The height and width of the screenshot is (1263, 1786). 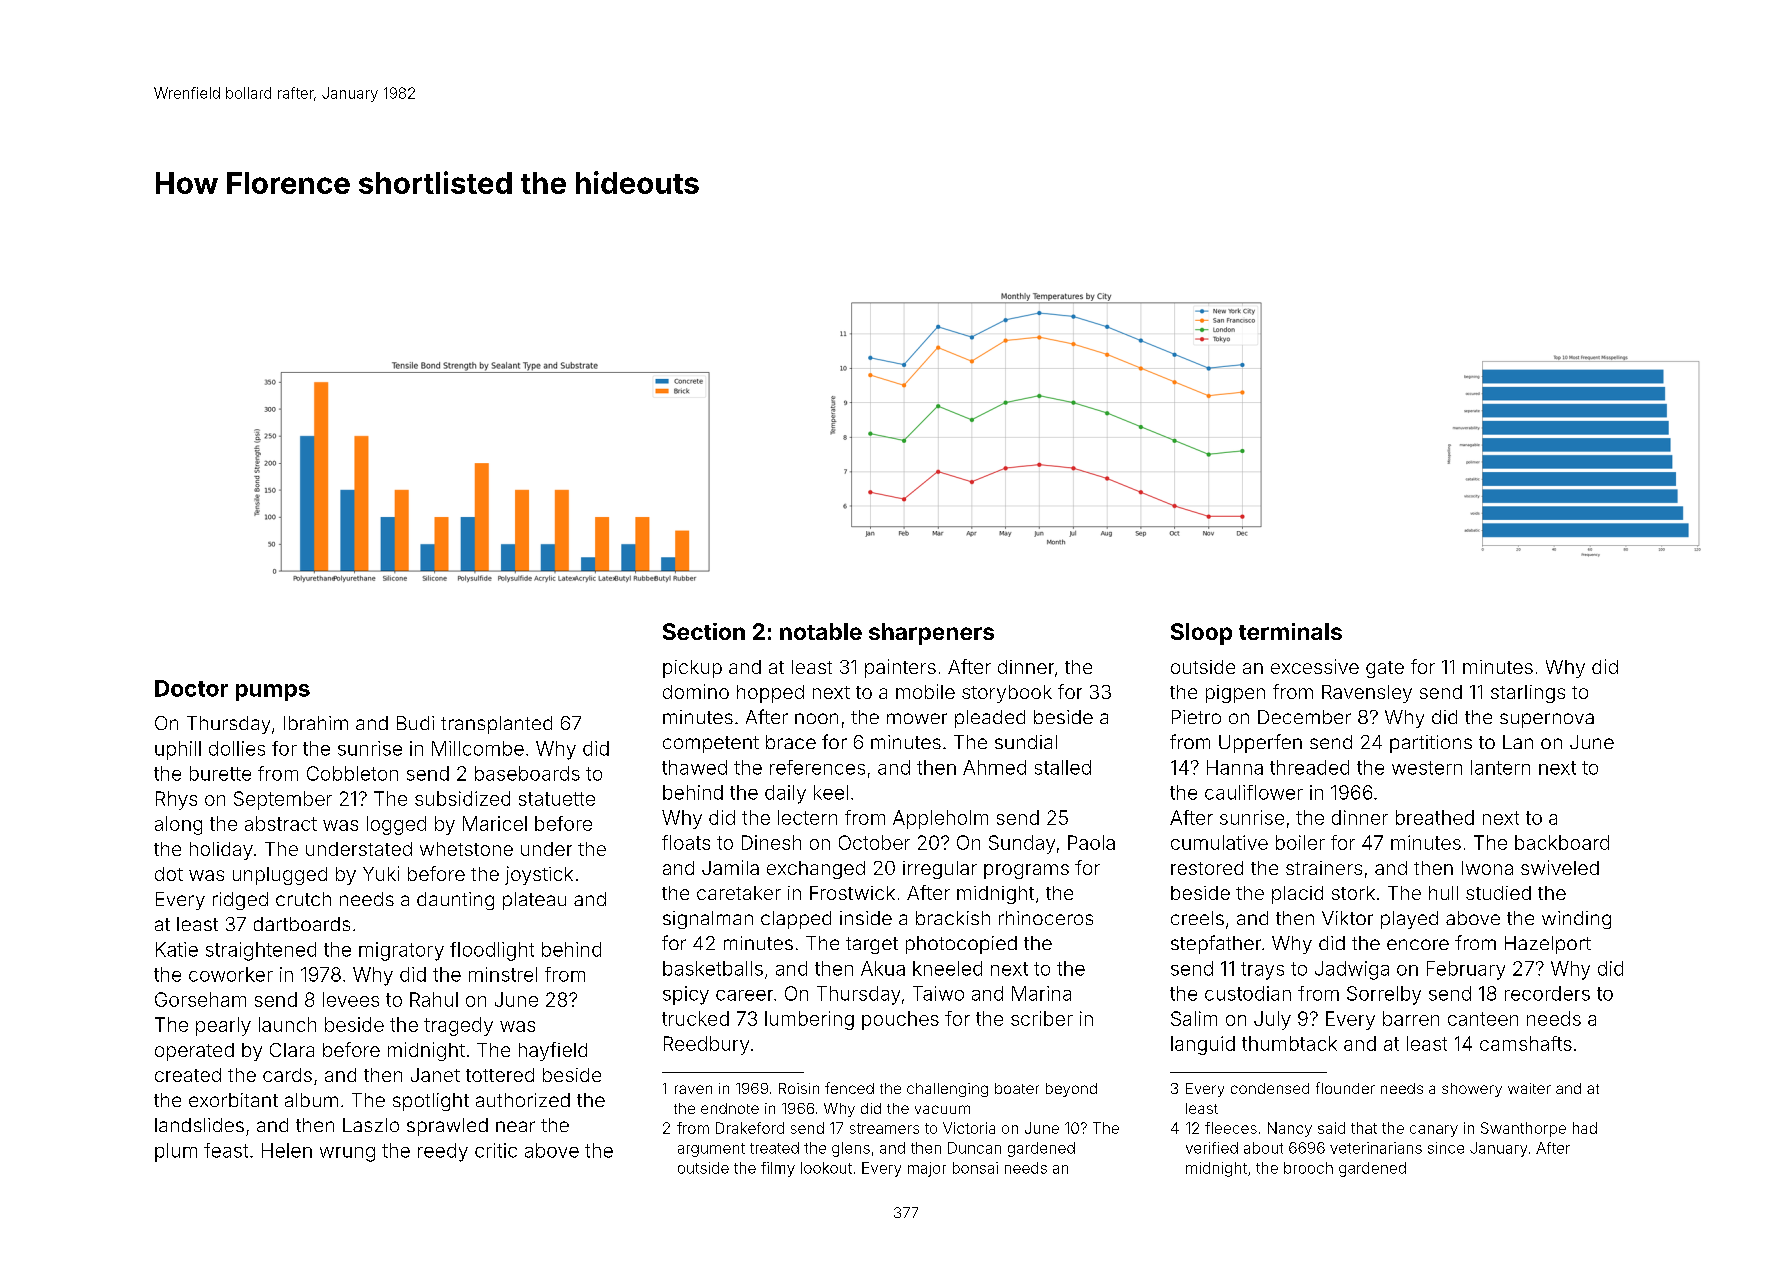 I want to click on pearly, so click(x=223, y=1026).
